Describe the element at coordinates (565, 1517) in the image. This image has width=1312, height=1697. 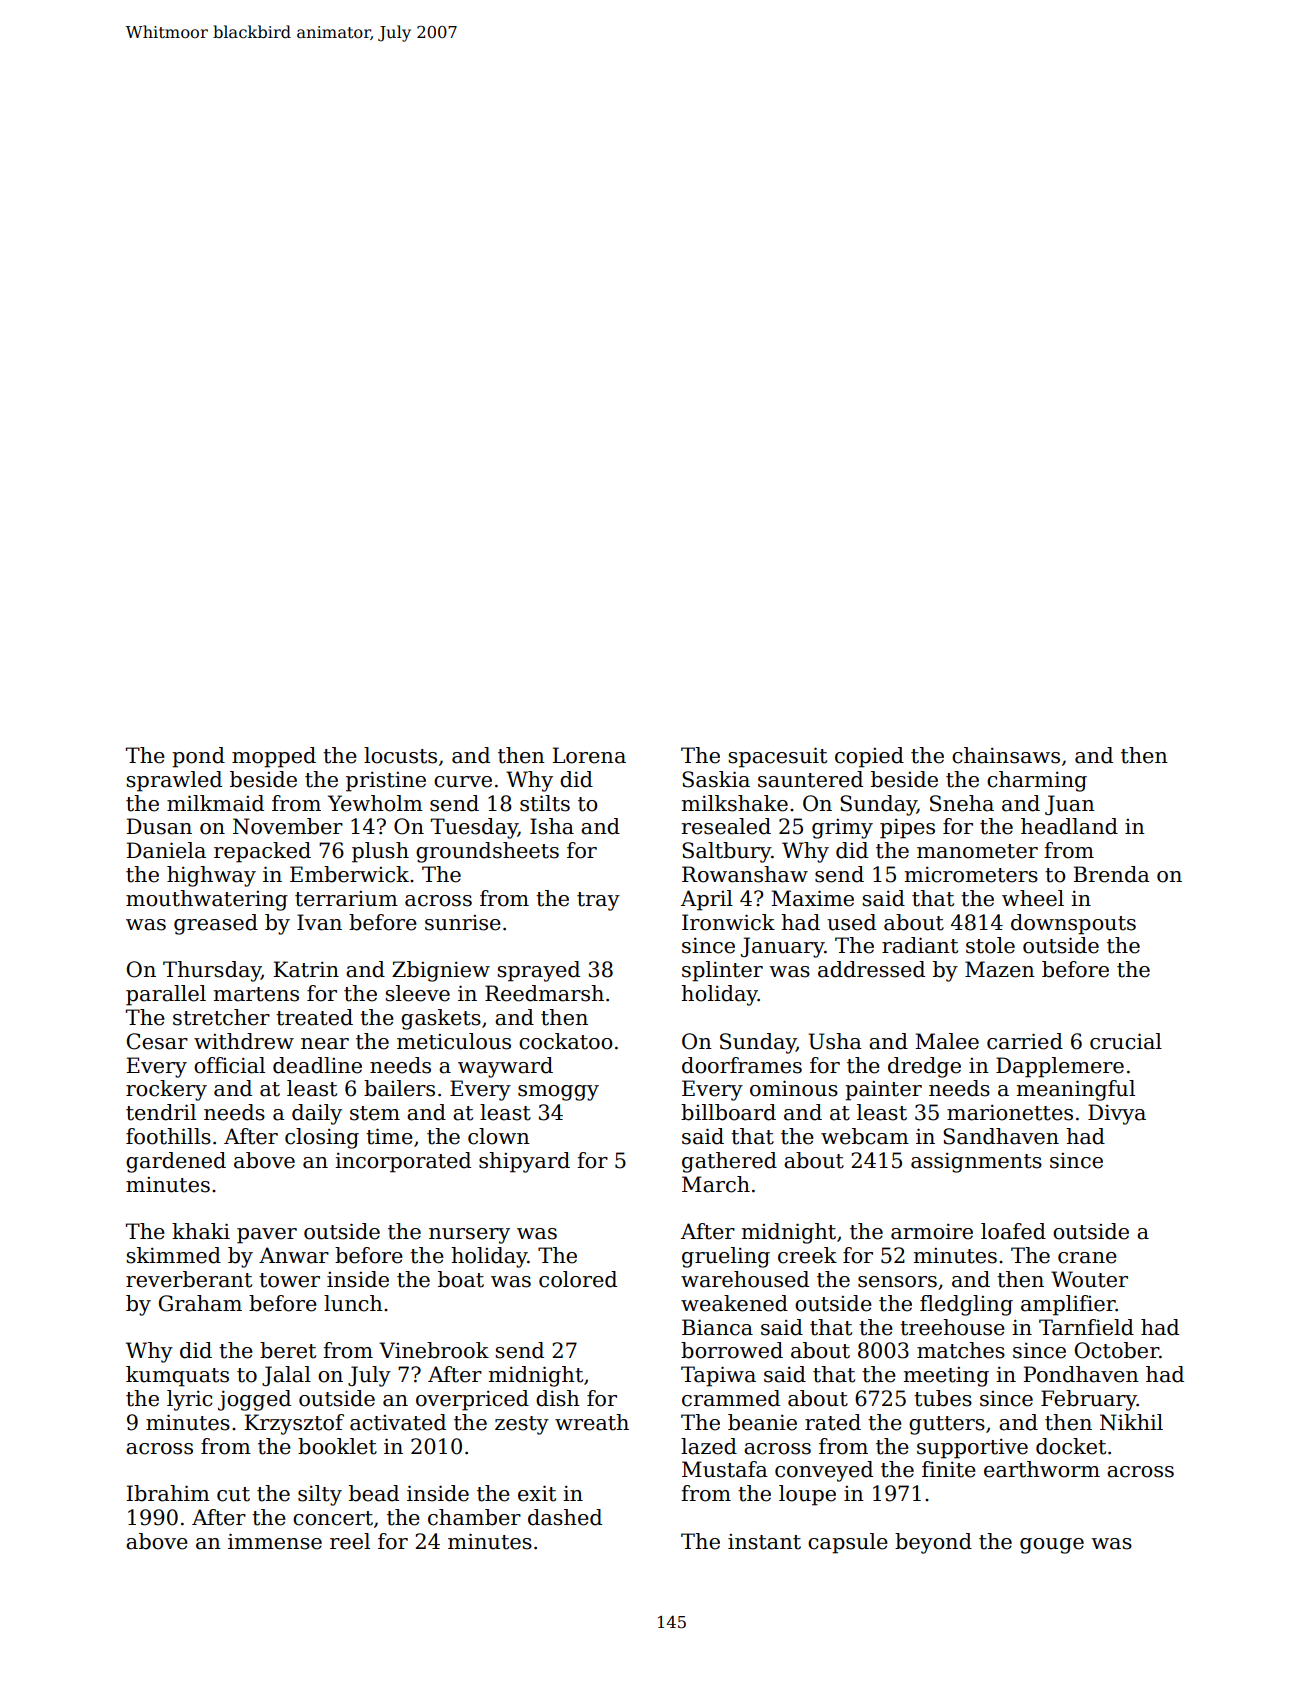
I see `dashed` at that location.
